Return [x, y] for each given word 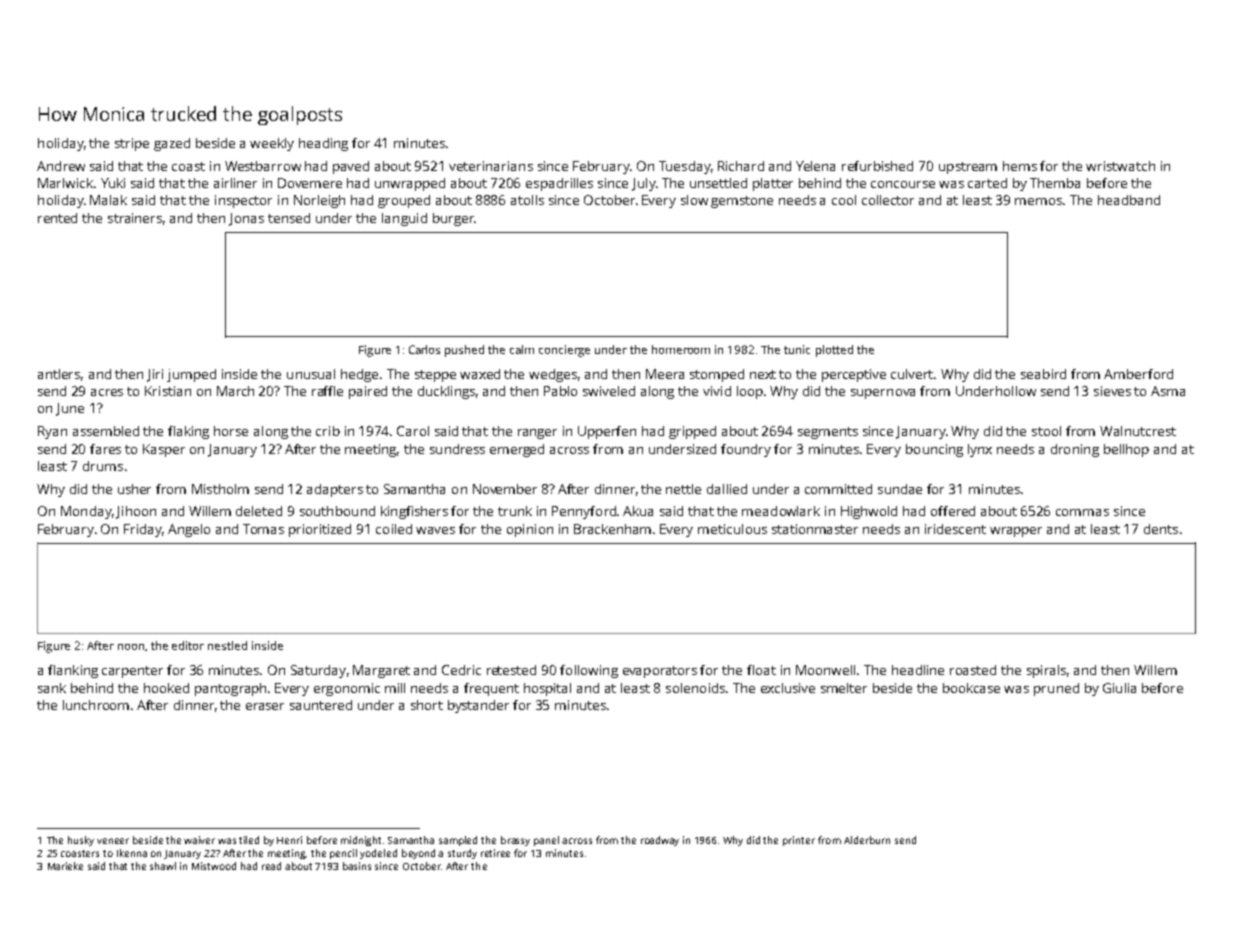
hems [1020, 166]
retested [511, 670]
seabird [1043, 374]
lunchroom [96, 705]
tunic [797, 349]
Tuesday [685, 167]
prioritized [320, 530]
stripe [132, 144]
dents [1161, 529]
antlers [59, 374]
